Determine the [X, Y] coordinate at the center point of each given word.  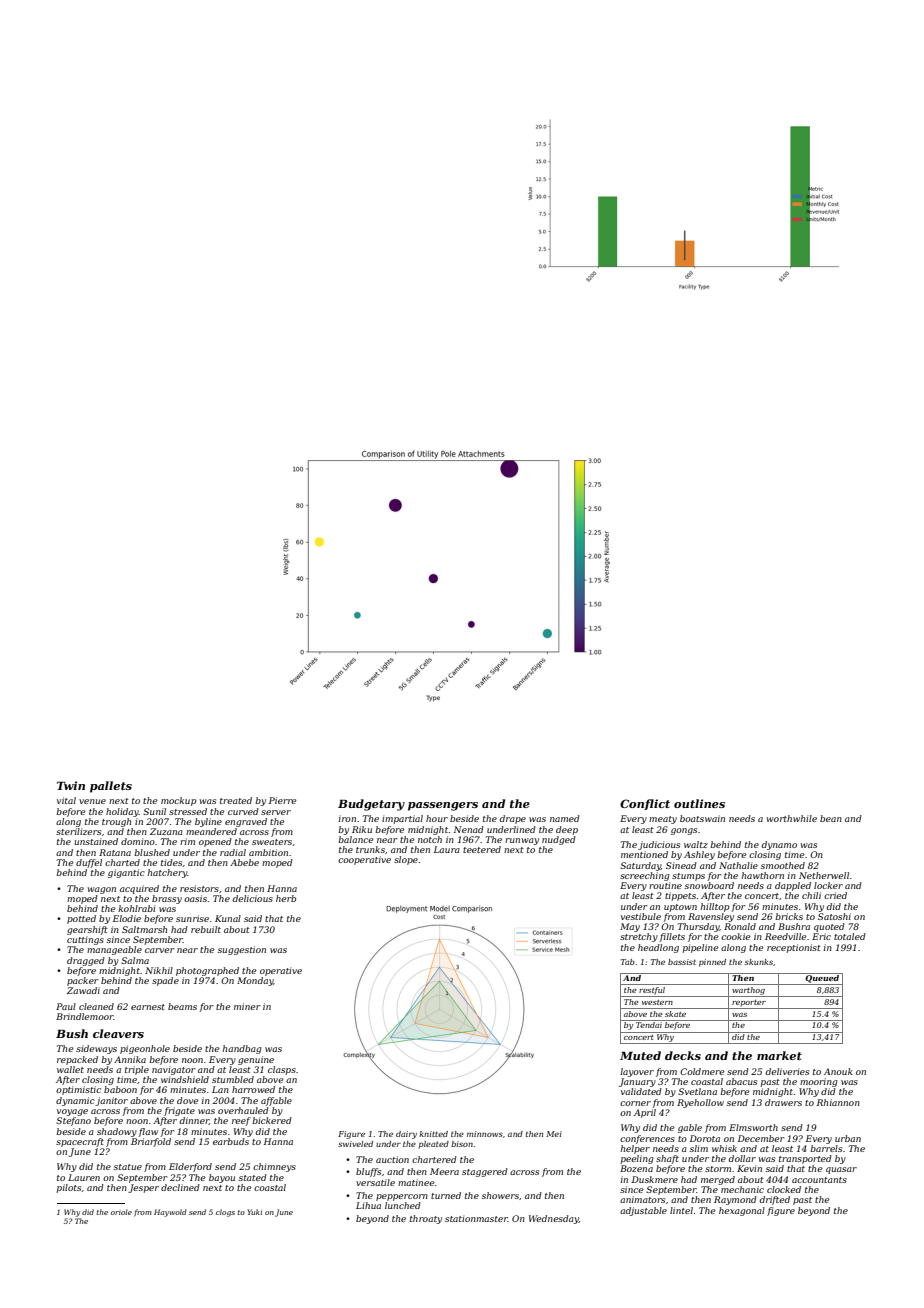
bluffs [368, 1172]
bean [831, 818]
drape [513, 819]
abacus [741, 1081]
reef [241, 1121]
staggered [485, 1172]
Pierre [283, 800]
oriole [121, 1212]
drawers [783, 1102]
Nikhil [159, 970]
